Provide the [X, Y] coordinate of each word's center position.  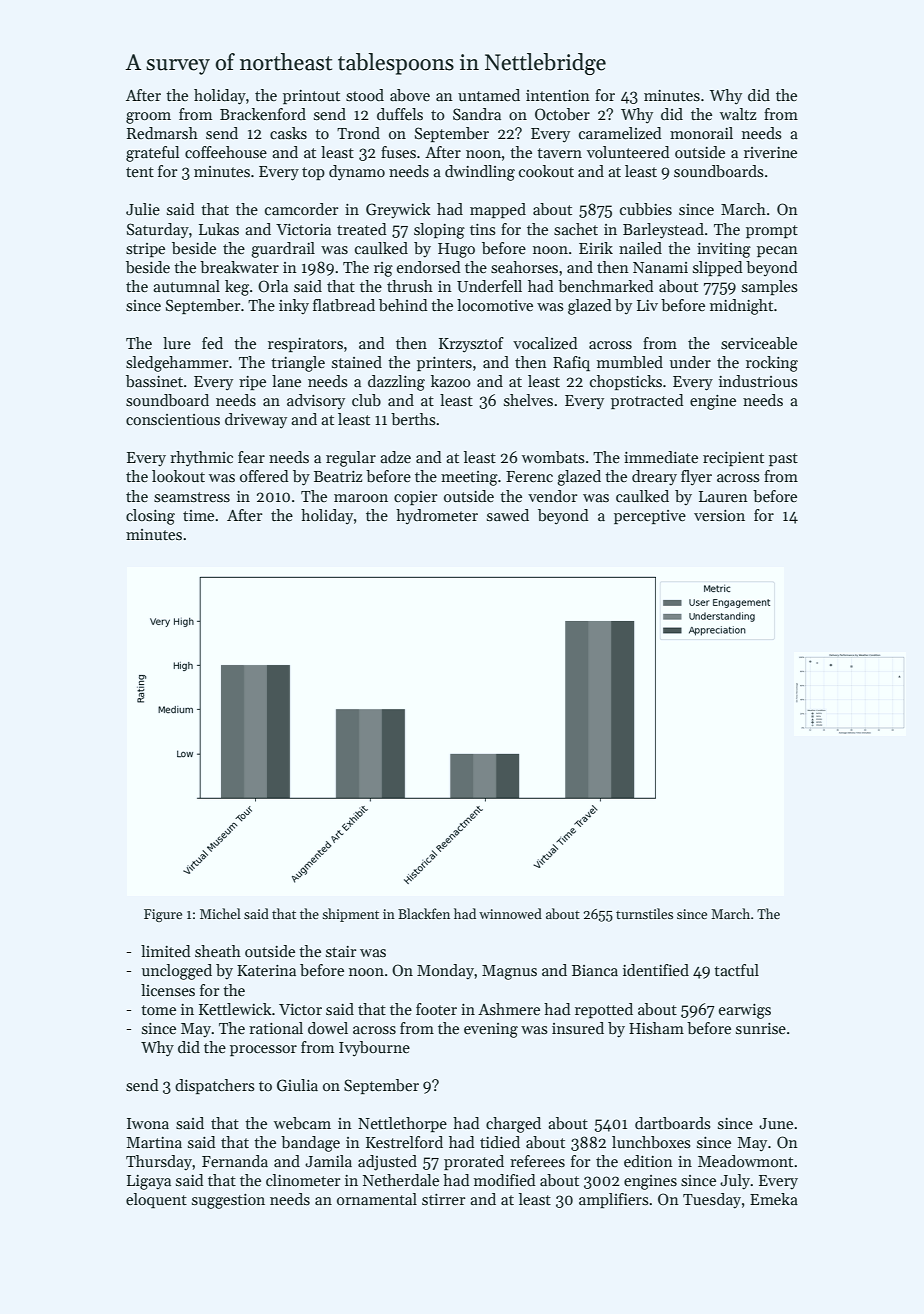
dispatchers [215, 1086]
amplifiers [614, 1200]
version [719, 516]
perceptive [650, 517]
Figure [163, 915]
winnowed [510, 913]
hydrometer [437, 517]
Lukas [219, 229]
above [410, 95]
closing [150, 517]
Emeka [774, 1199]
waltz [738, 114]
